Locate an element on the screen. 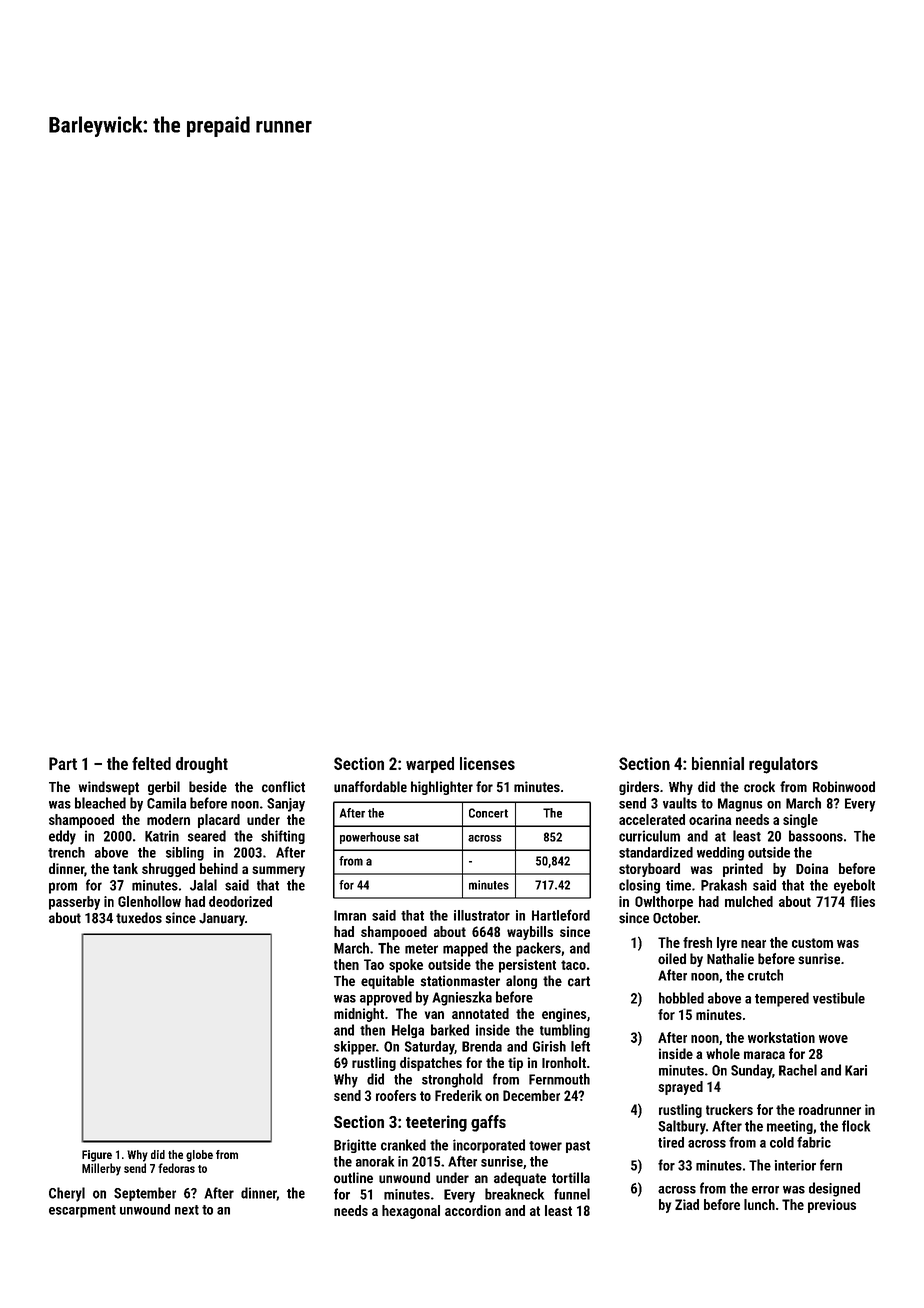 The image size is (924, 1308). Brigitte is located at coordinates (355, 1146).
